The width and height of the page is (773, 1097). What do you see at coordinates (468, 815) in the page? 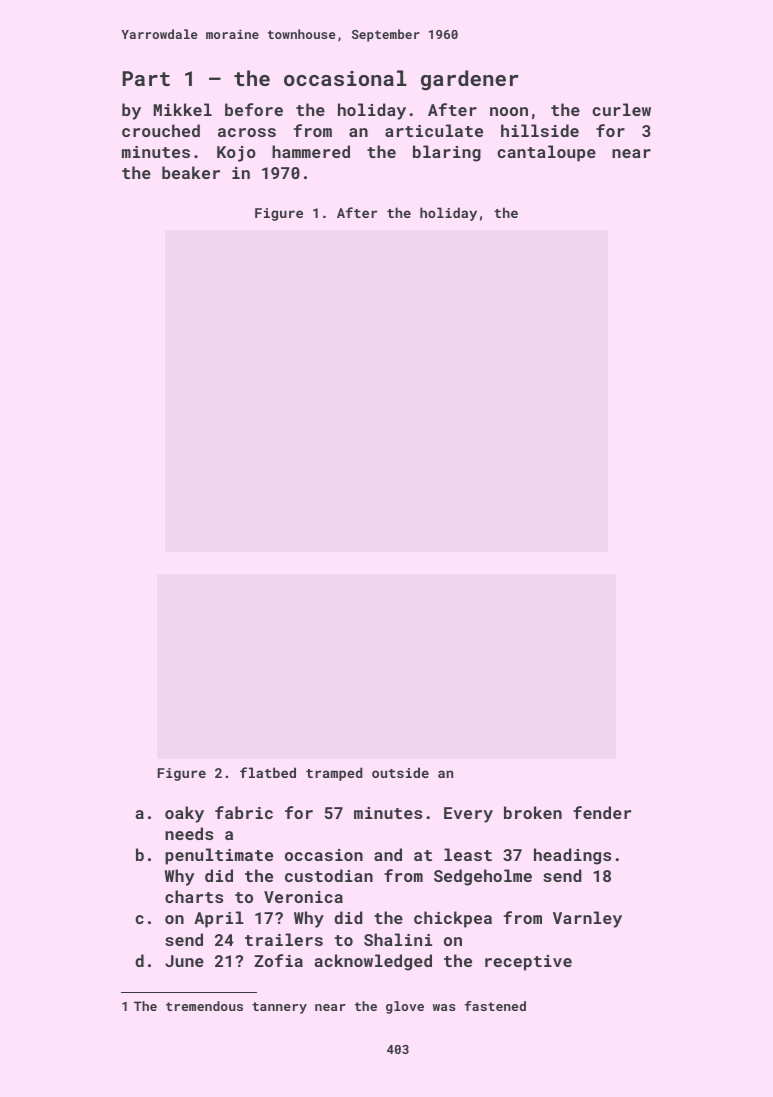
I see `Every` at bounding box center [468, 815].
